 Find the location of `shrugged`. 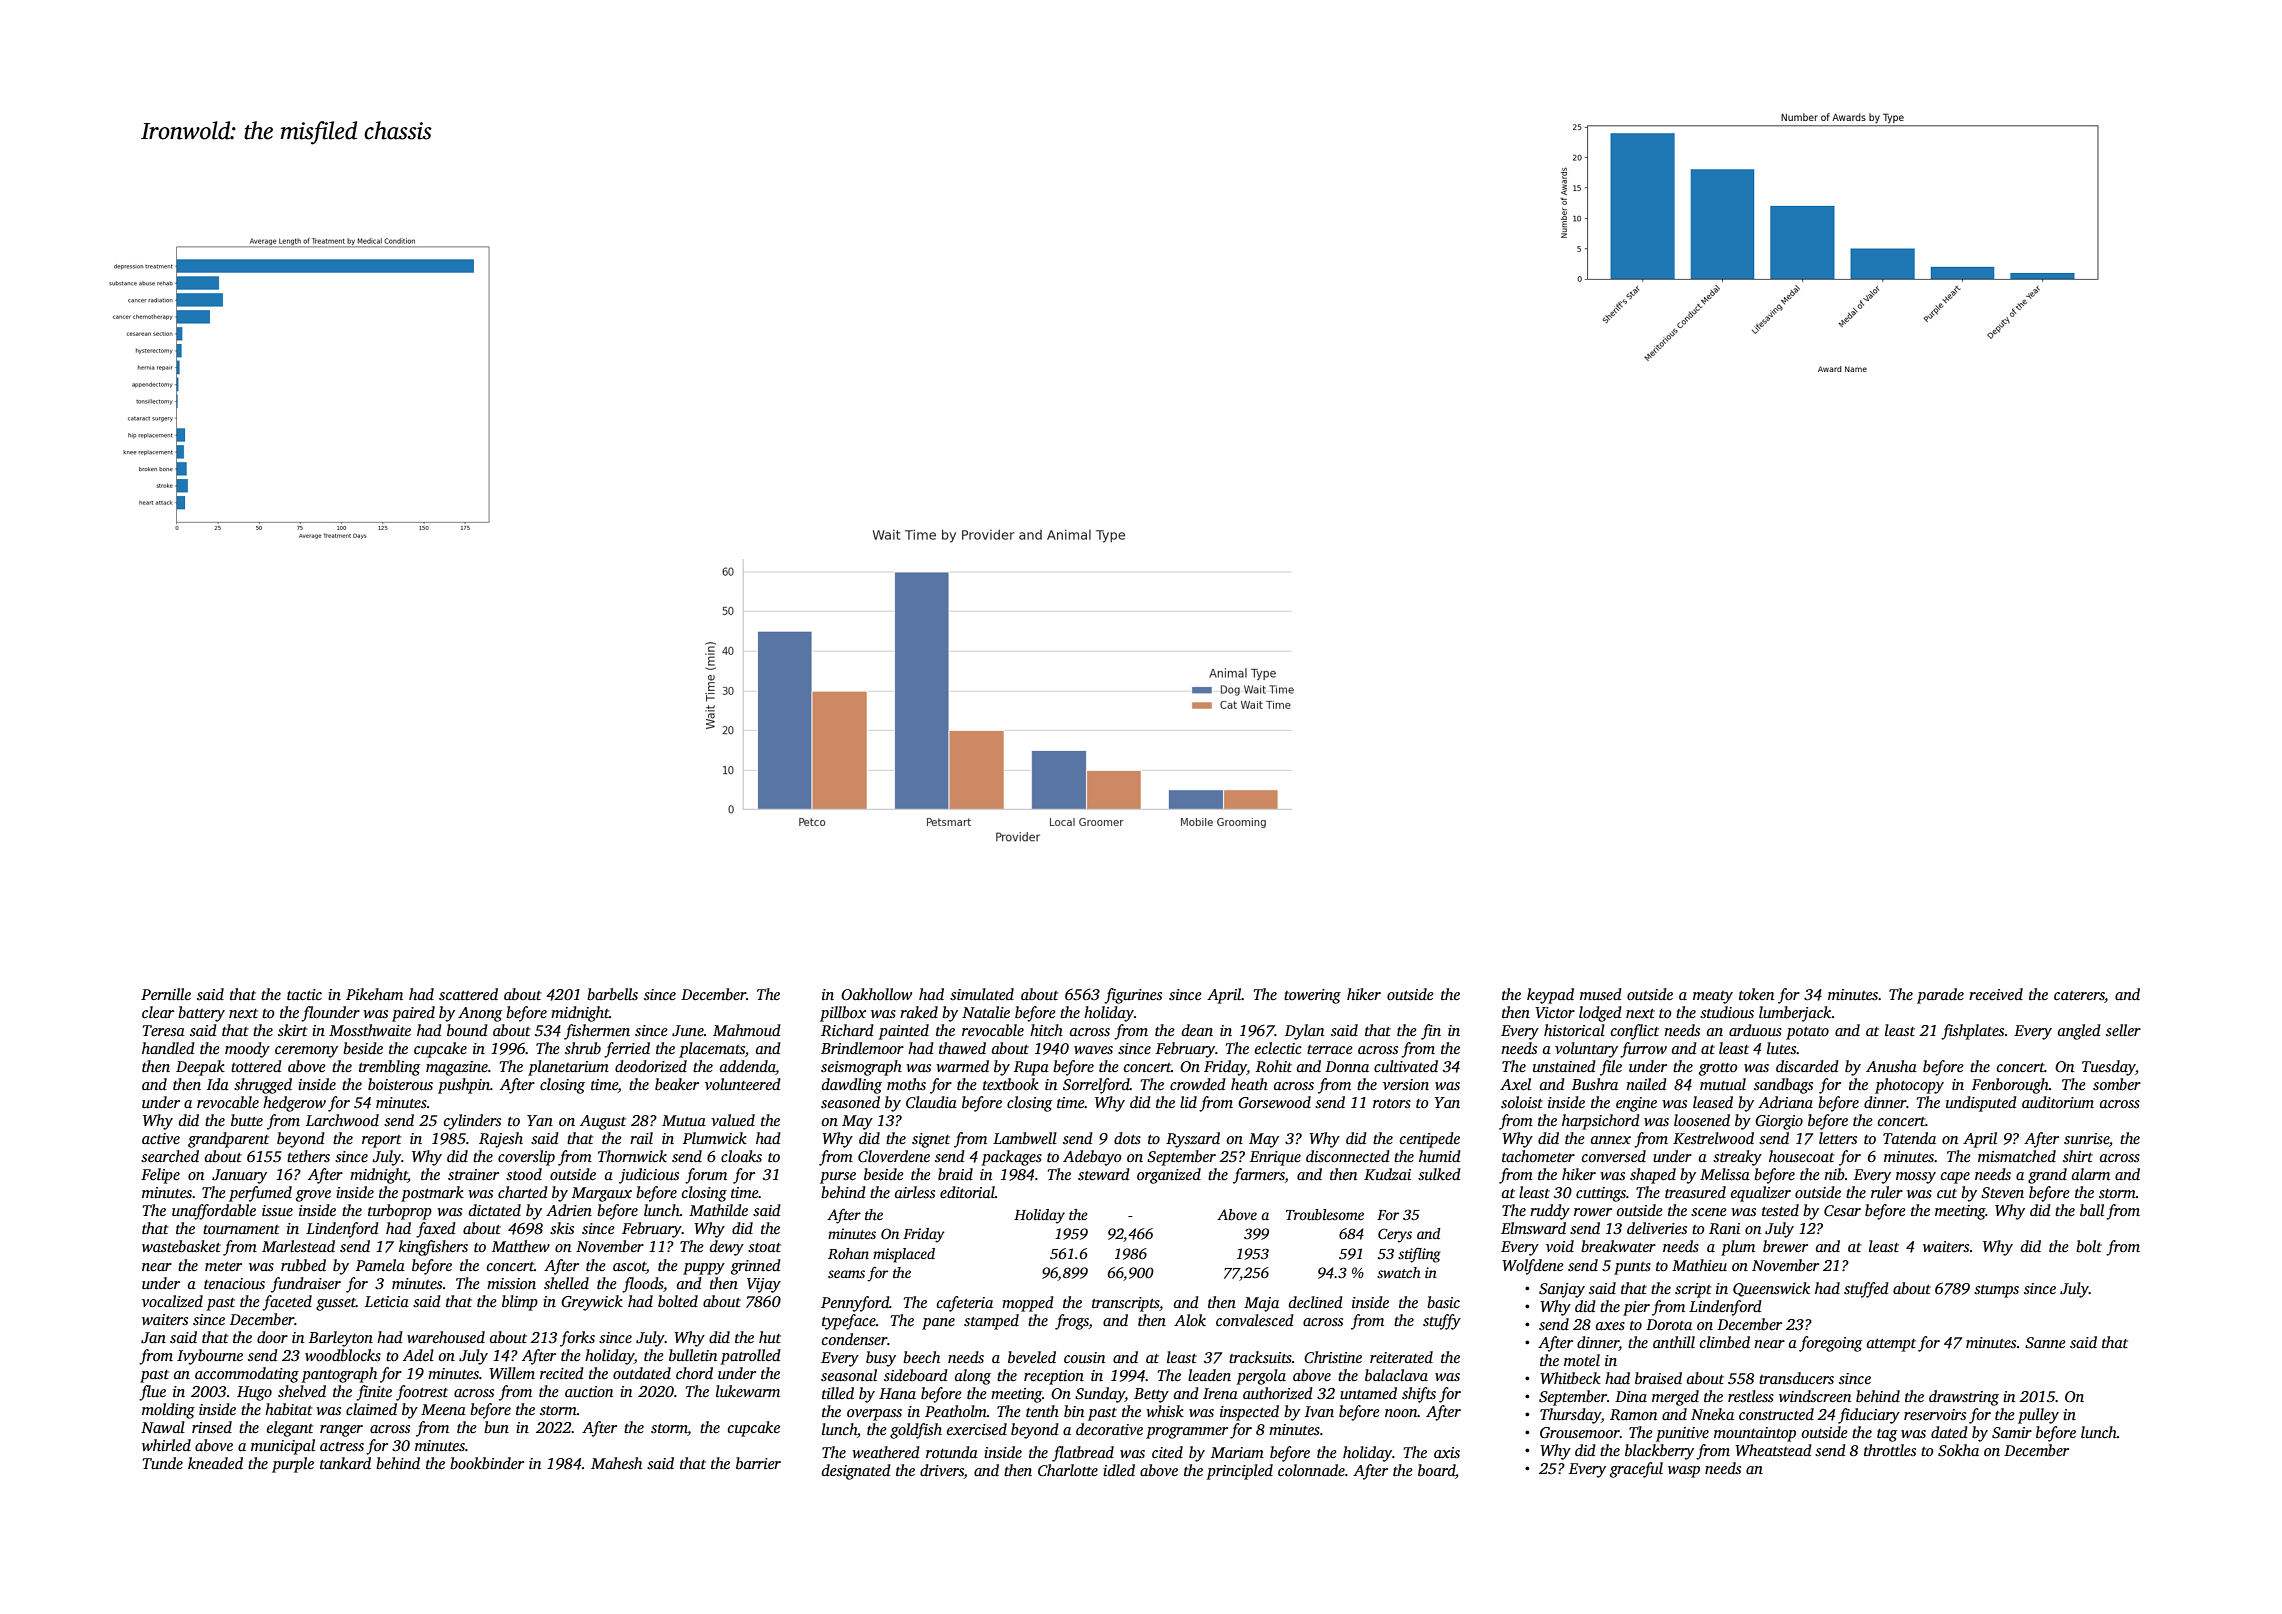

shrugged is located at coordinates (263, 1086).
